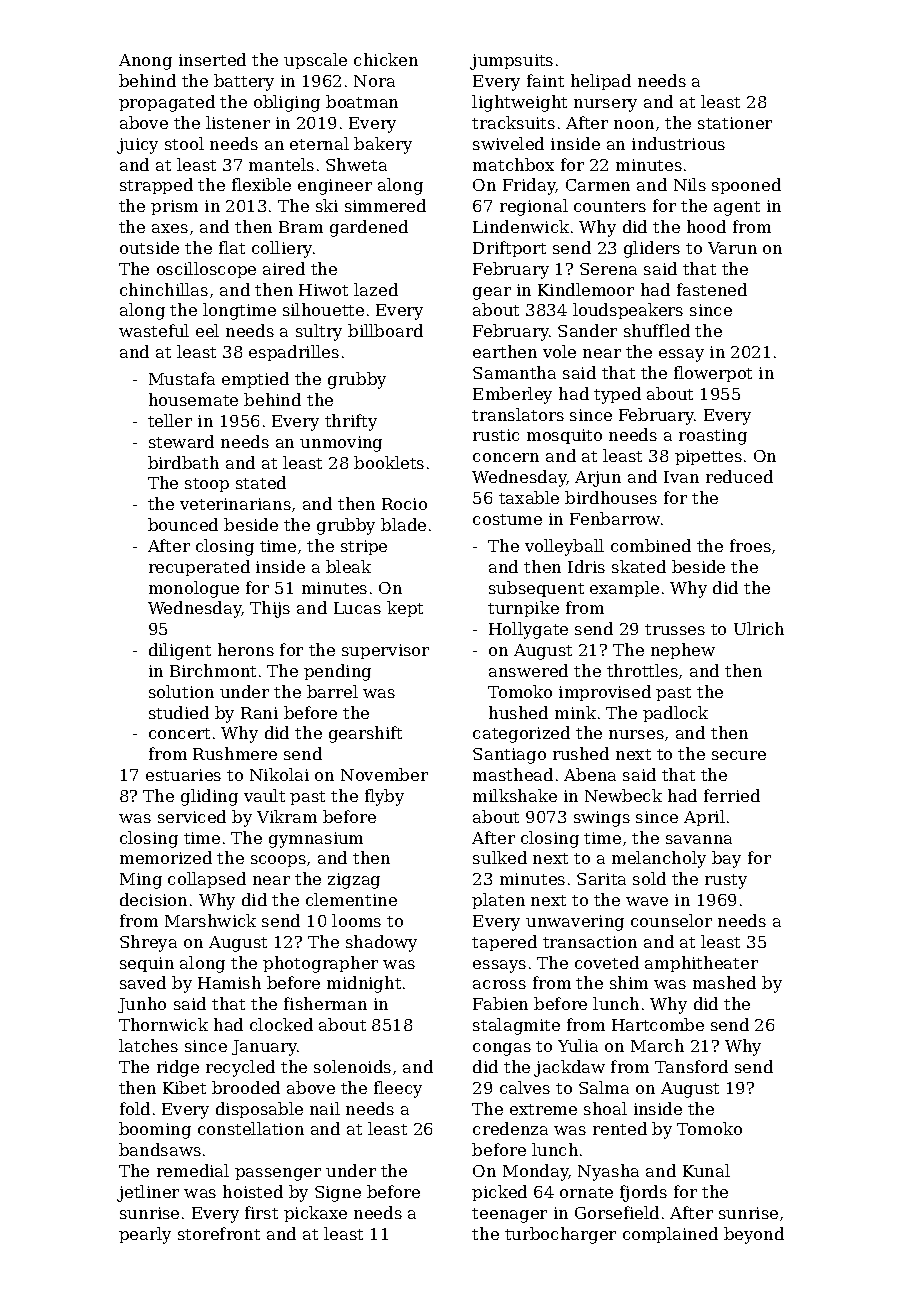 This page has width=908, height=1316. What do you see at coordinates (519, 103) in the page?
I see `lightweight` at bounding box center [519, 103].
